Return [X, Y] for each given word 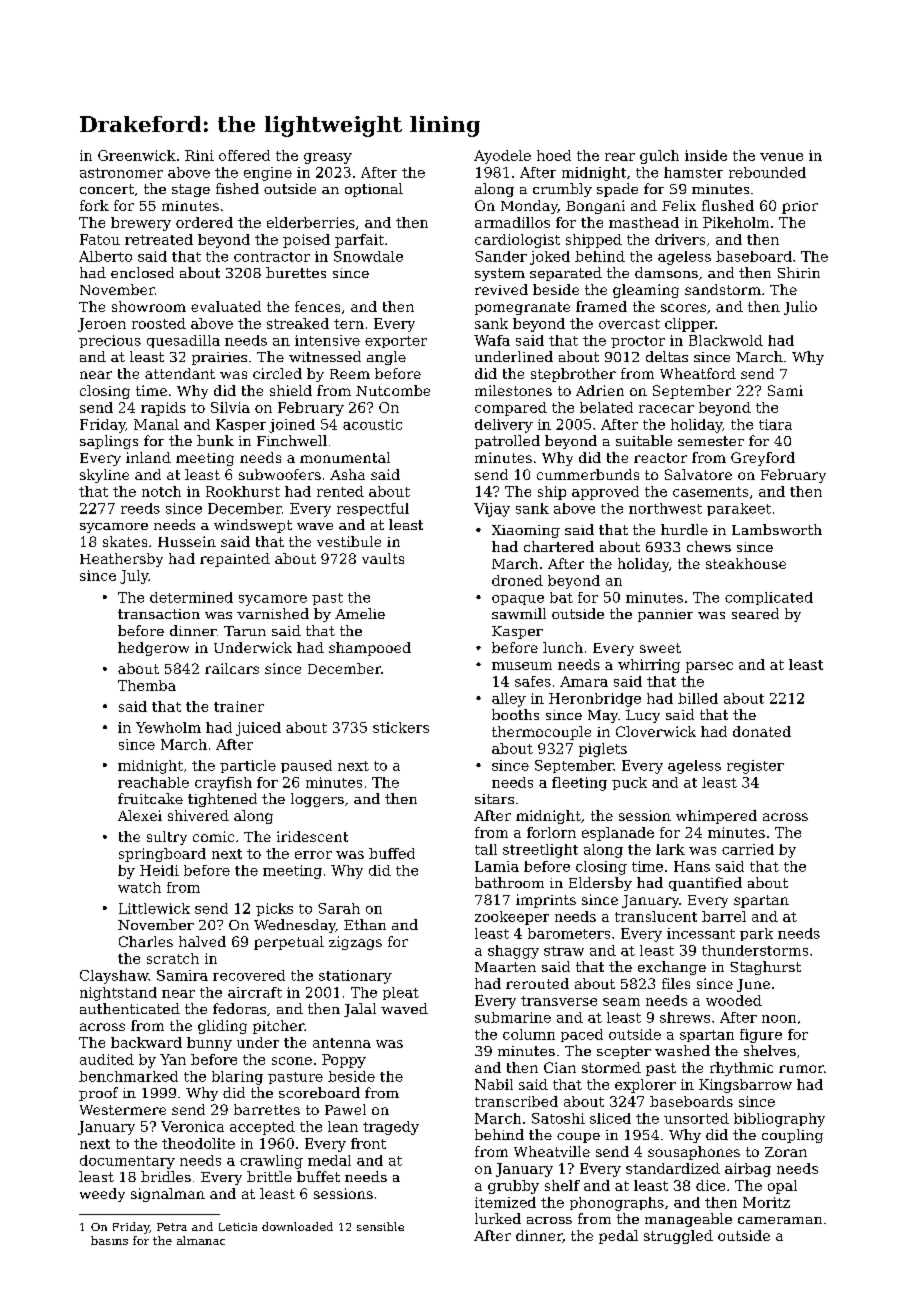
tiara [775, 424]
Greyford [763, 459]
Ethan [365, 924]
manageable [688, 1220]
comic [213, 836]
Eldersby [600, 884]
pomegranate [522, 308]
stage [191, 190]
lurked [498, 1218]
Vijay [492, 510]
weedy [102, 1195]
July [134, 577]
